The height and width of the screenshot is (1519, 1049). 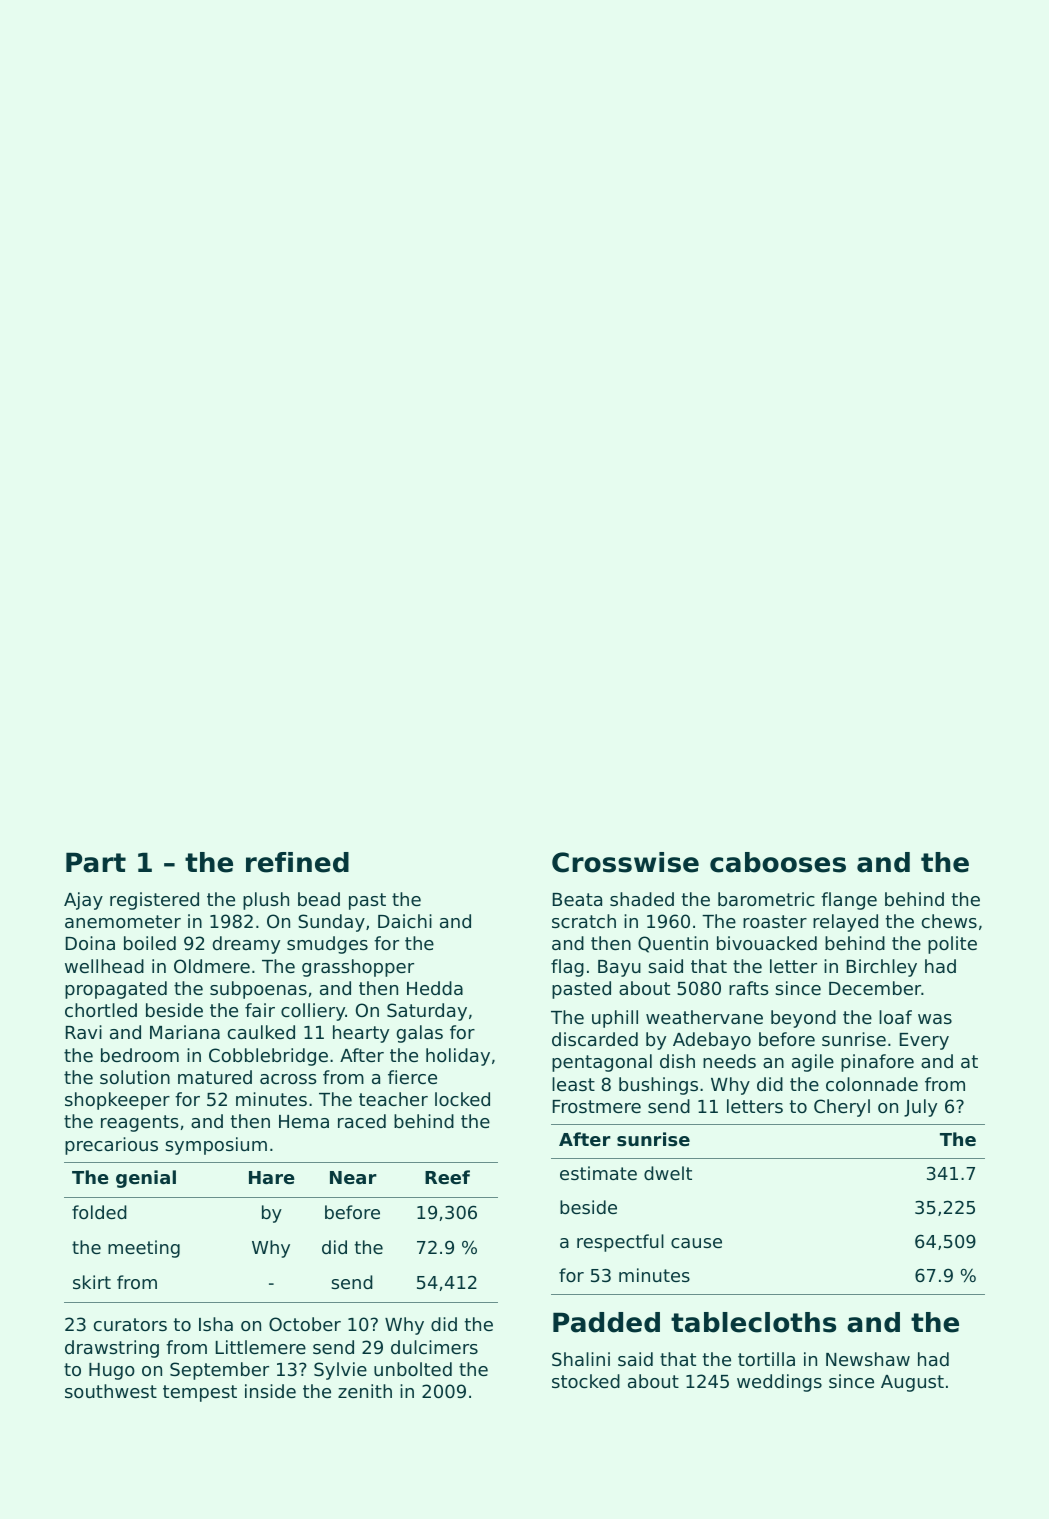 What do you see at coordinates (112, 1349) in the screenshot?
I see `drawstring` at bounding box center [112, 1349].
